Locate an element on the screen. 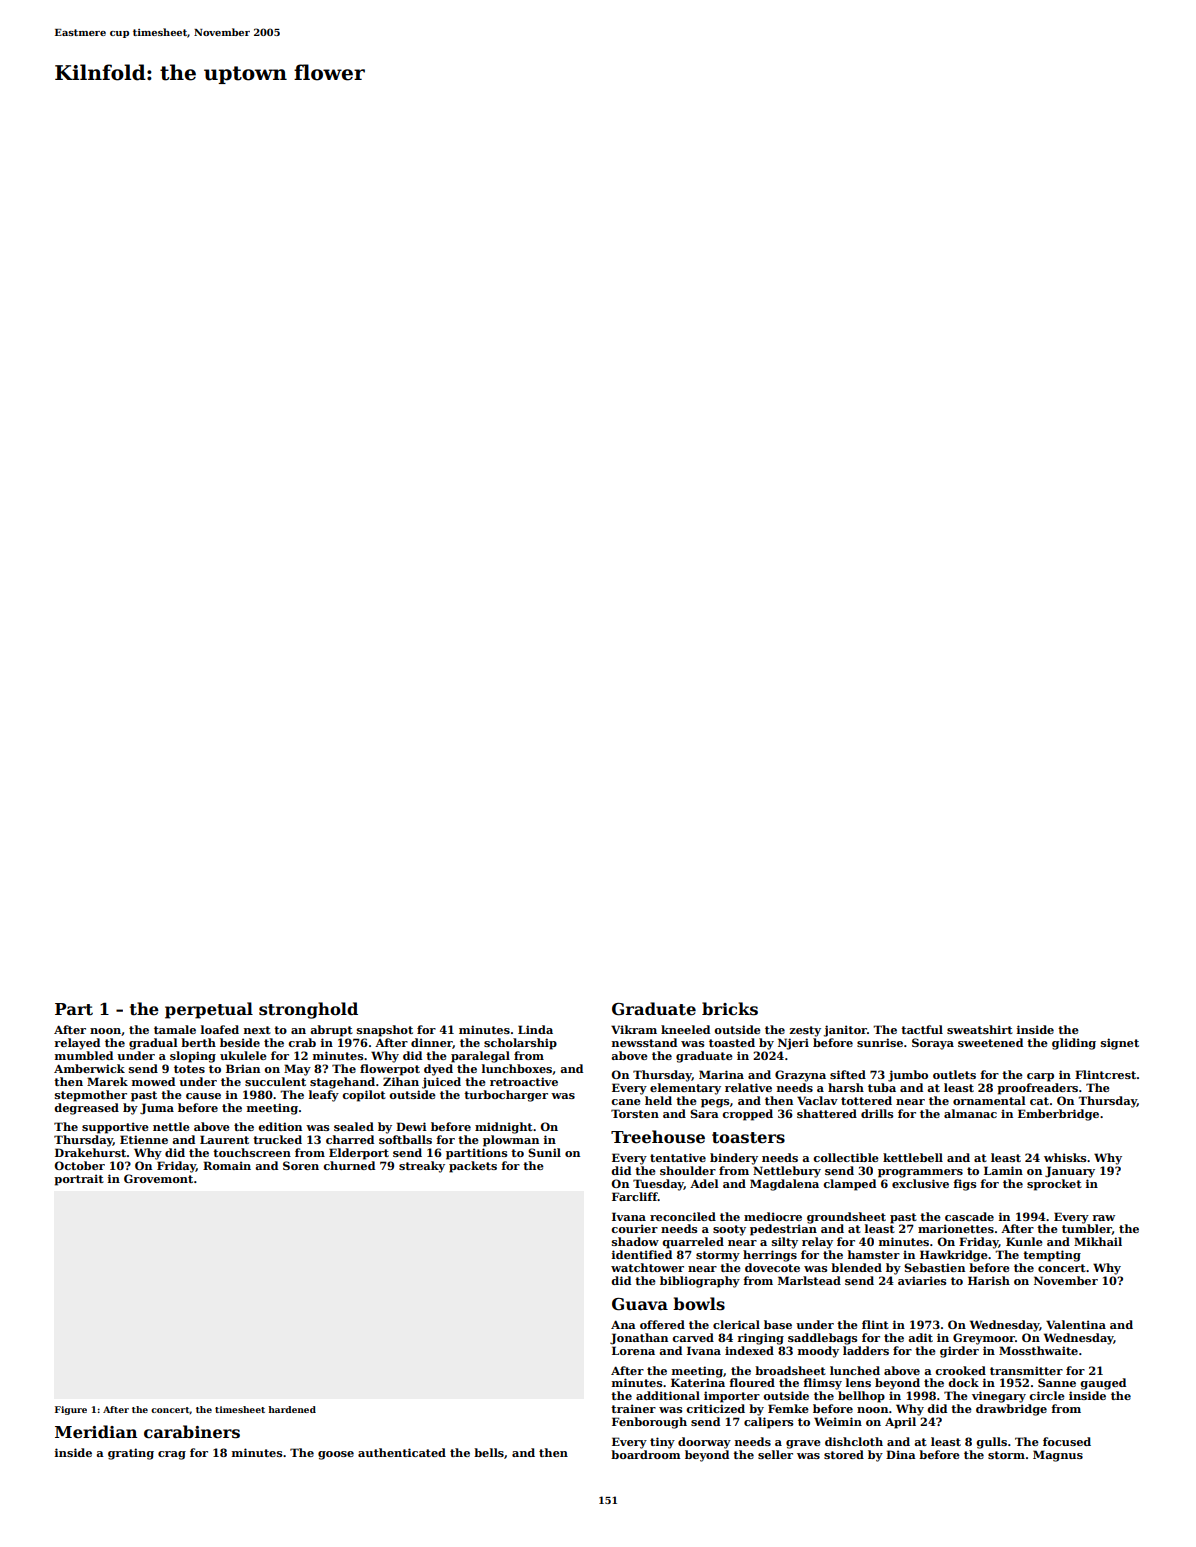 This screenshot has height=1547, width=1196. Mossthwaite is located at coordinates (1038, 1350).
